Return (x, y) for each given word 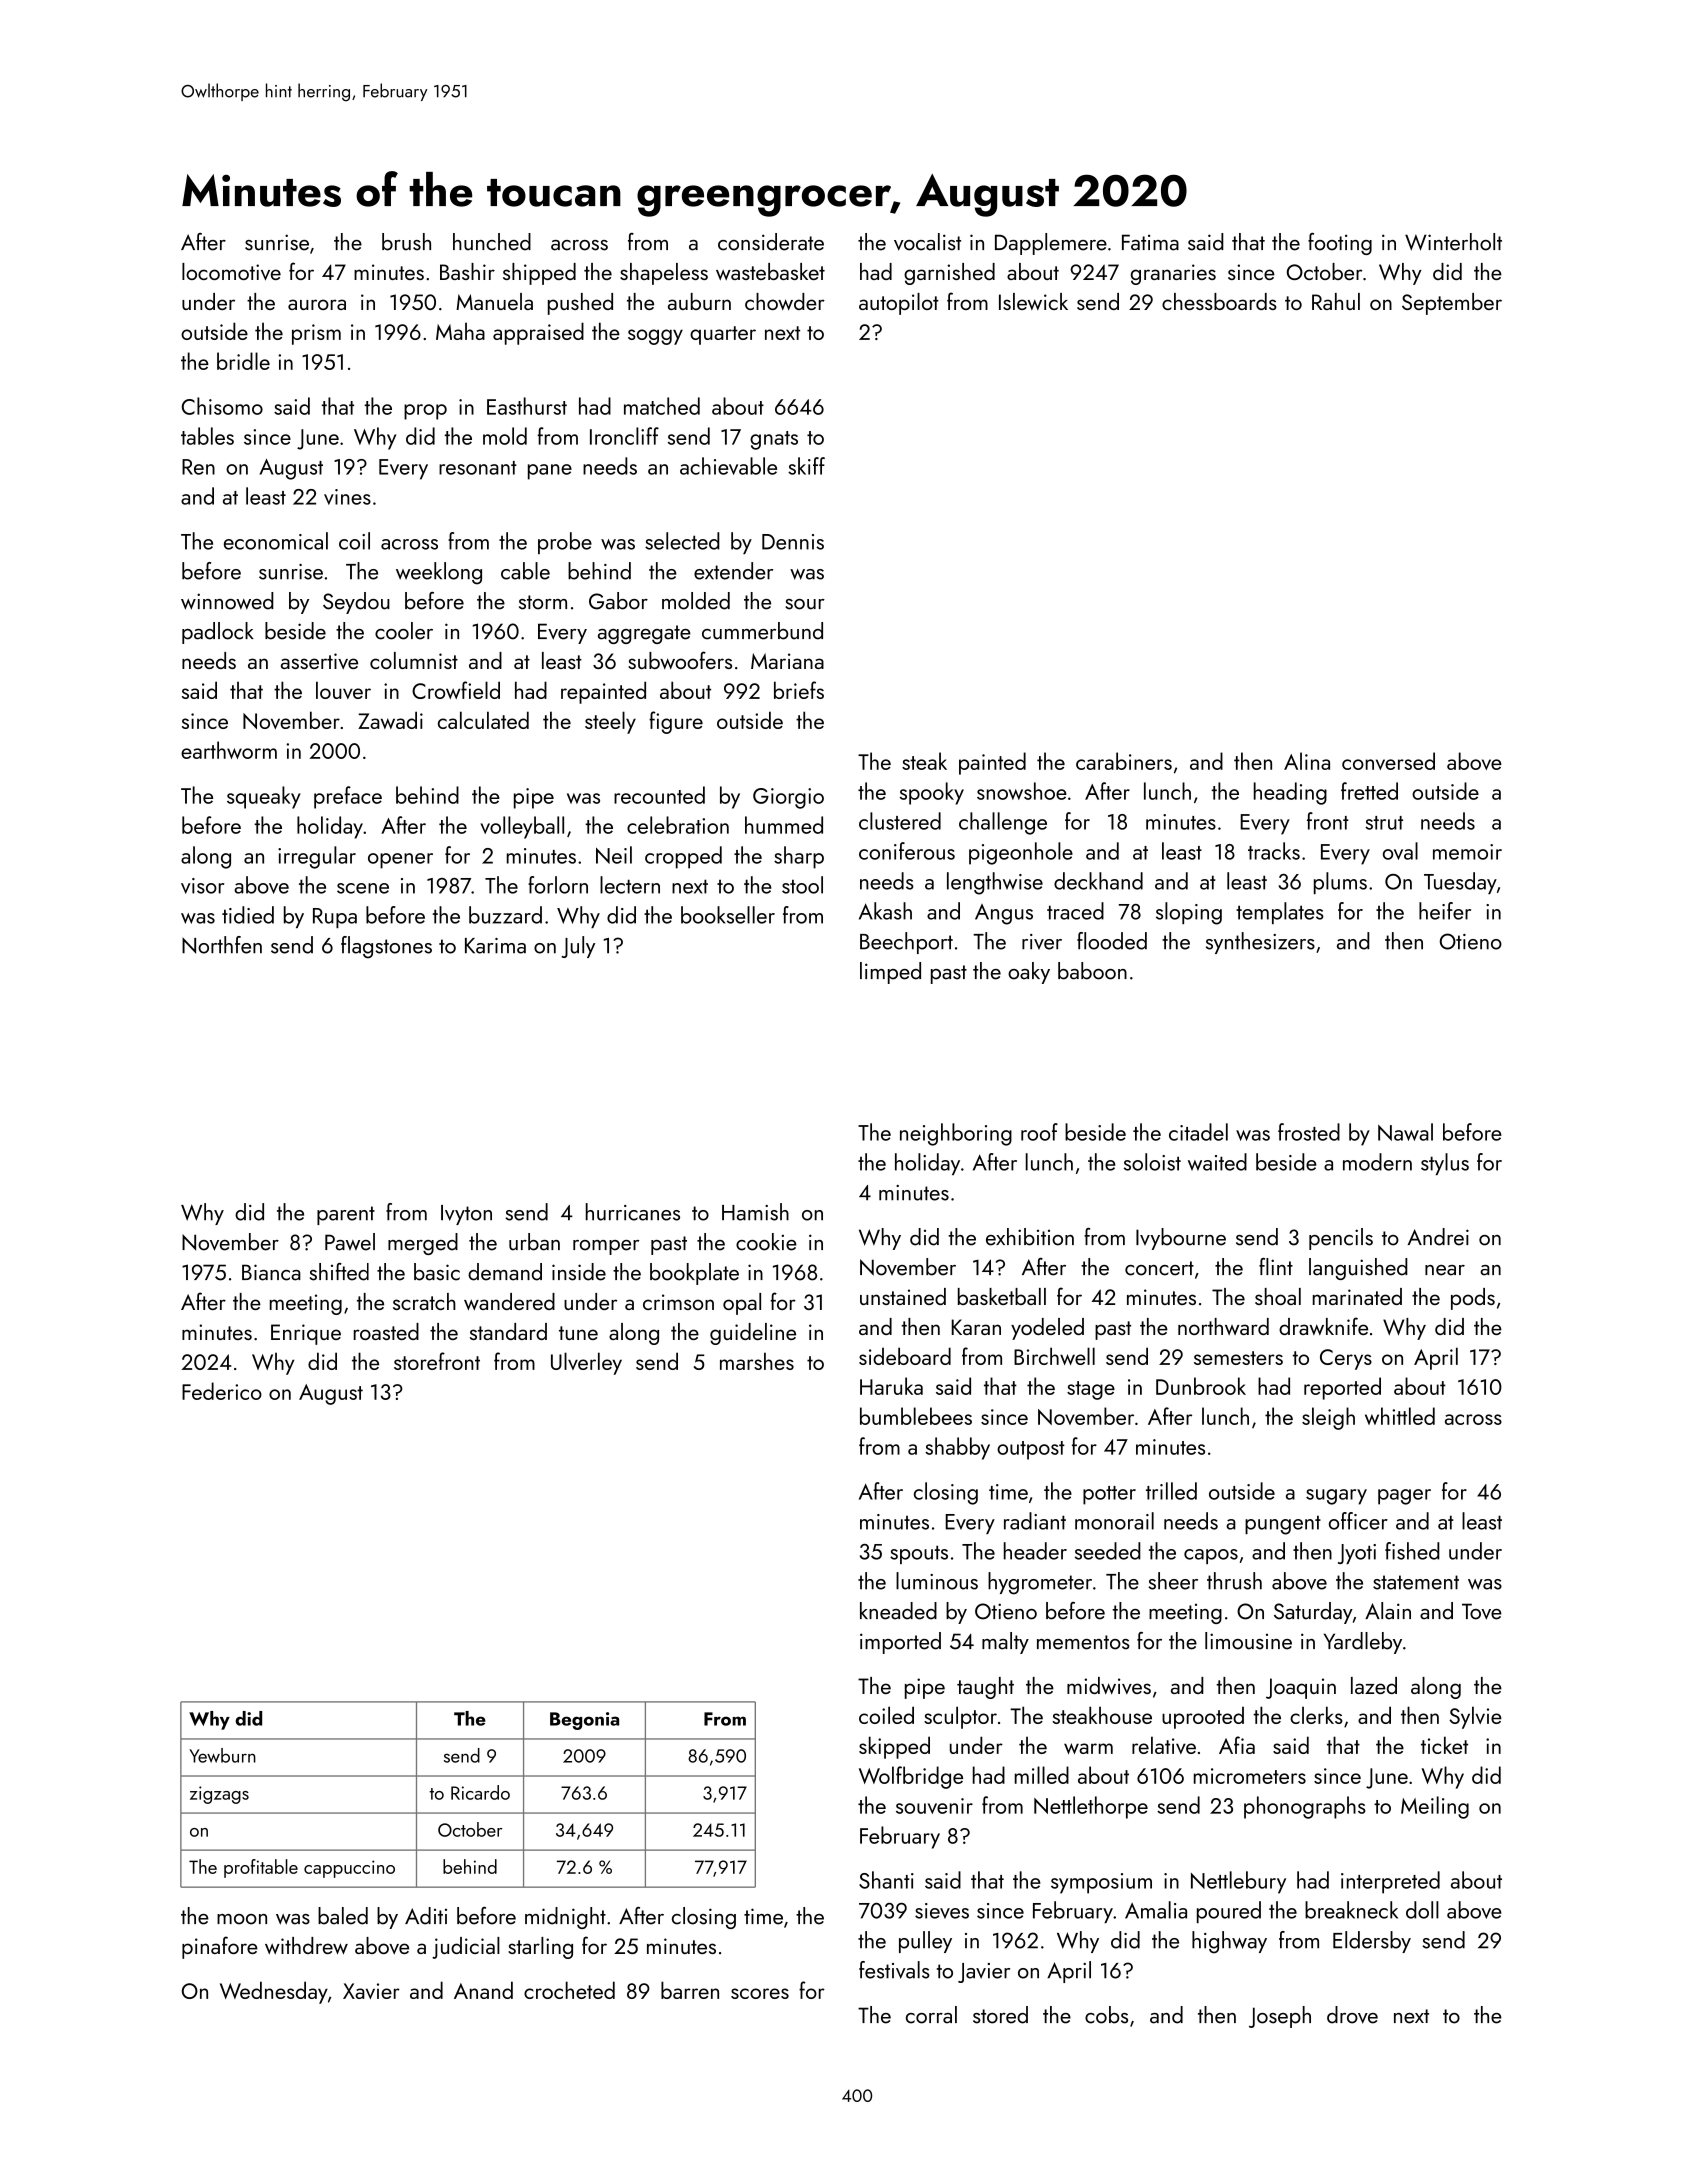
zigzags (219, 1795)
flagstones (386, 947)
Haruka (891, 1386)
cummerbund (762, 631)
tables (207, 436)
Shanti (886, 1880)
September (1452, 304)
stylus (1445, 1164)
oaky (1029, 973)
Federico (222, 1391)
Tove (1482, 1611)
